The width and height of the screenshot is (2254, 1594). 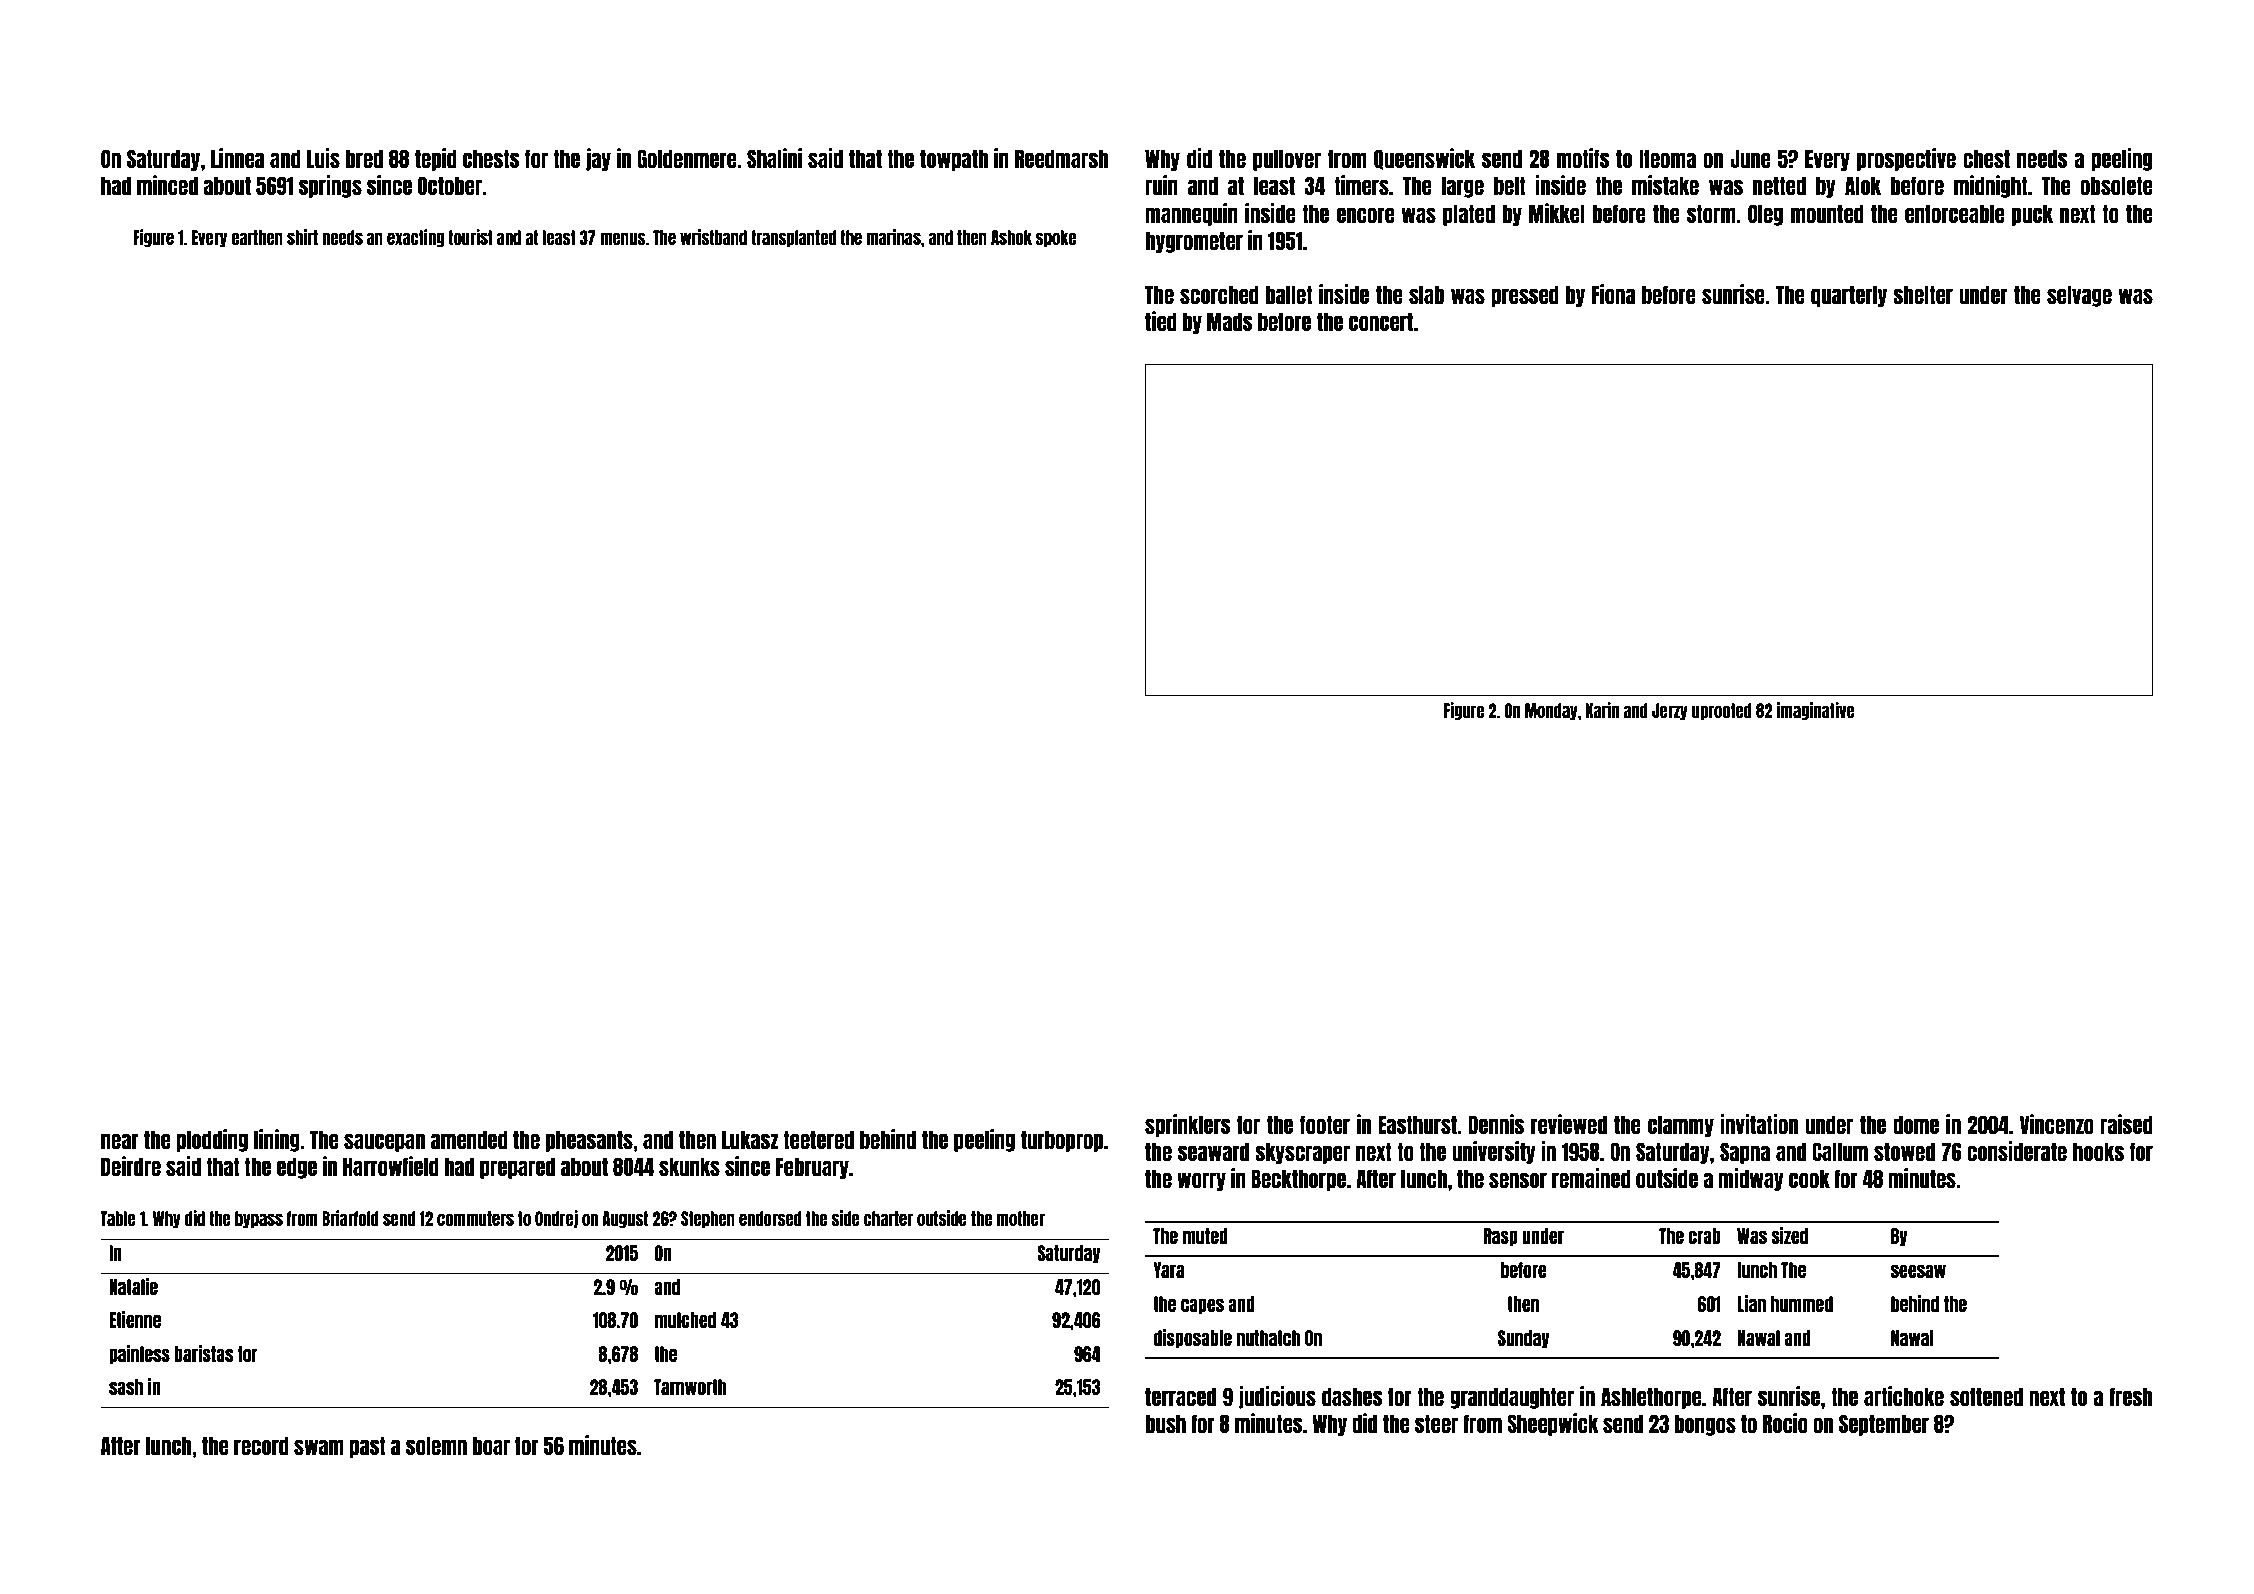 I want to click on Vincenzo, so click(x=2057, y=1124).
